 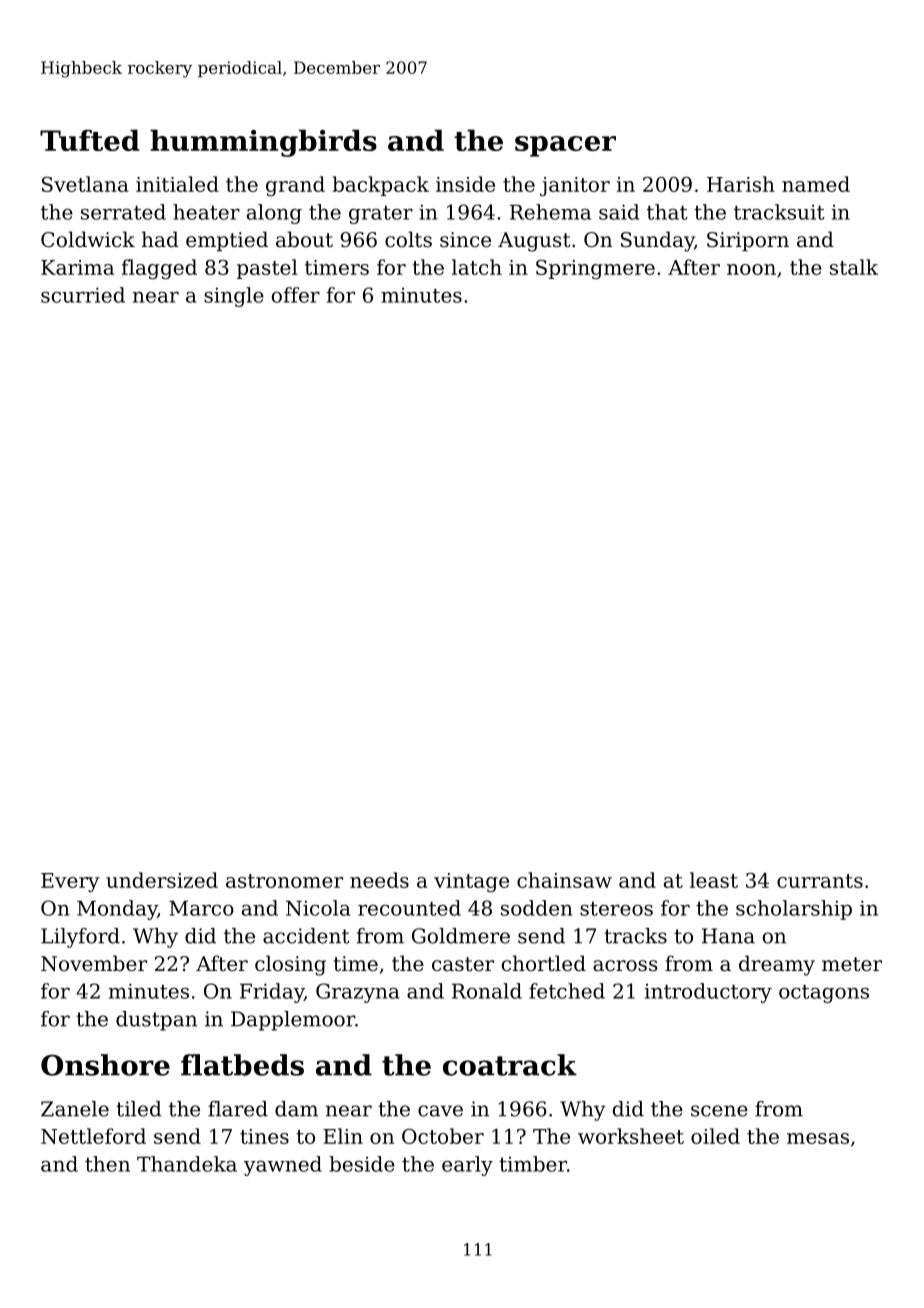 I want to click on Springmere, so click(x=595, y=269).
